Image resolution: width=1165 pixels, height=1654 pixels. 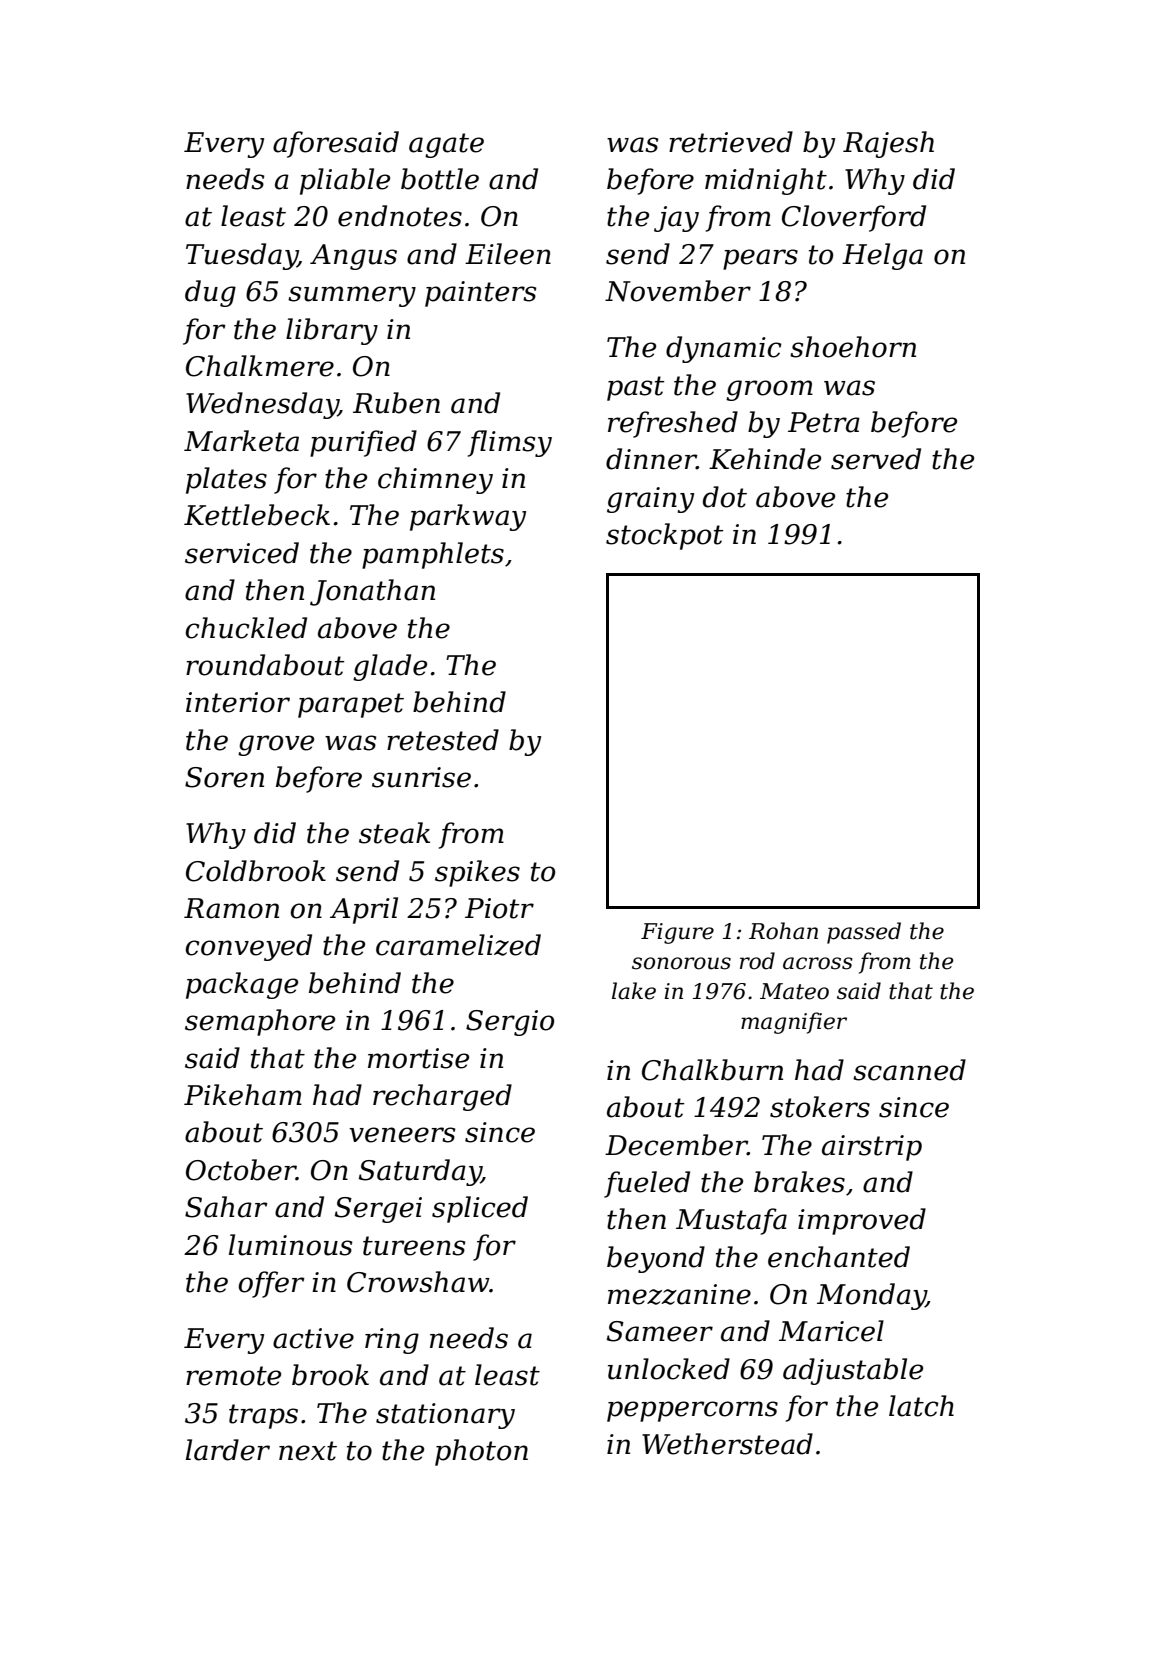 I want to click on agate, so click(x=446, y=145).
